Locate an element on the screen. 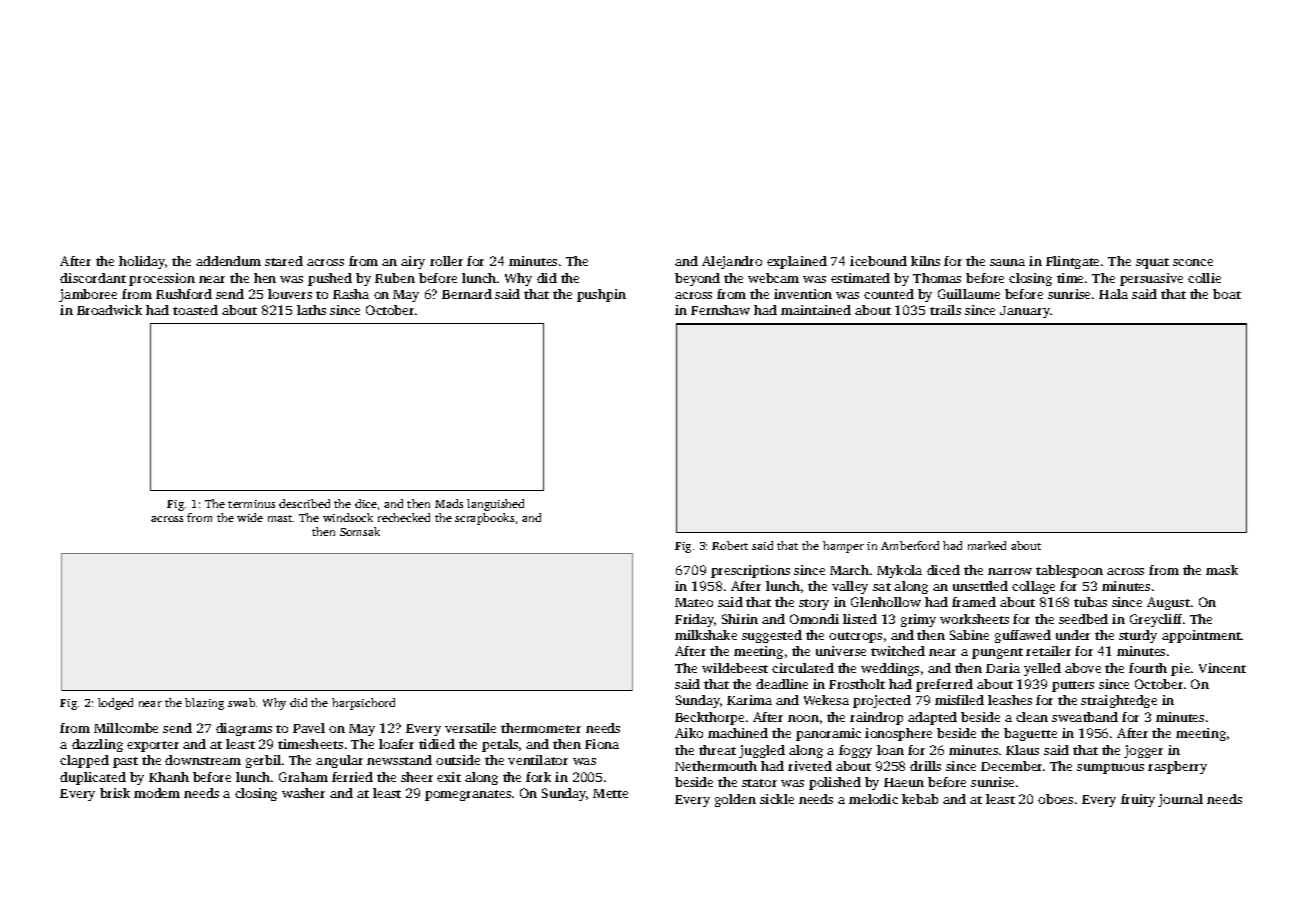 The width and height of the screenshot is (1308, 924). toasted is located at coordinates (195, 310).
